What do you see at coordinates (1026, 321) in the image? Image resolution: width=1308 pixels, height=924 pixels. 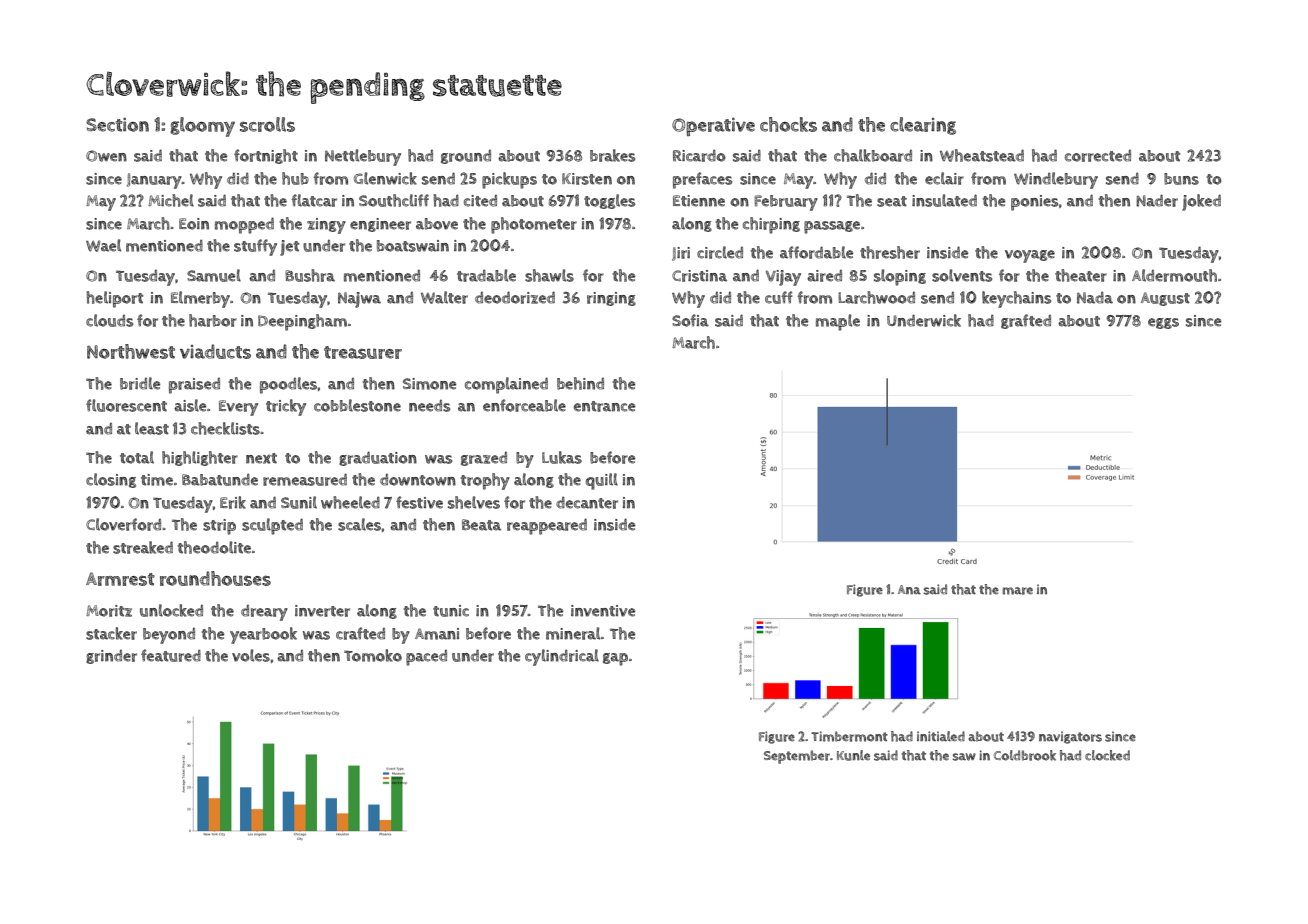 I see `grafted` at bounding box center [1026, 321].
